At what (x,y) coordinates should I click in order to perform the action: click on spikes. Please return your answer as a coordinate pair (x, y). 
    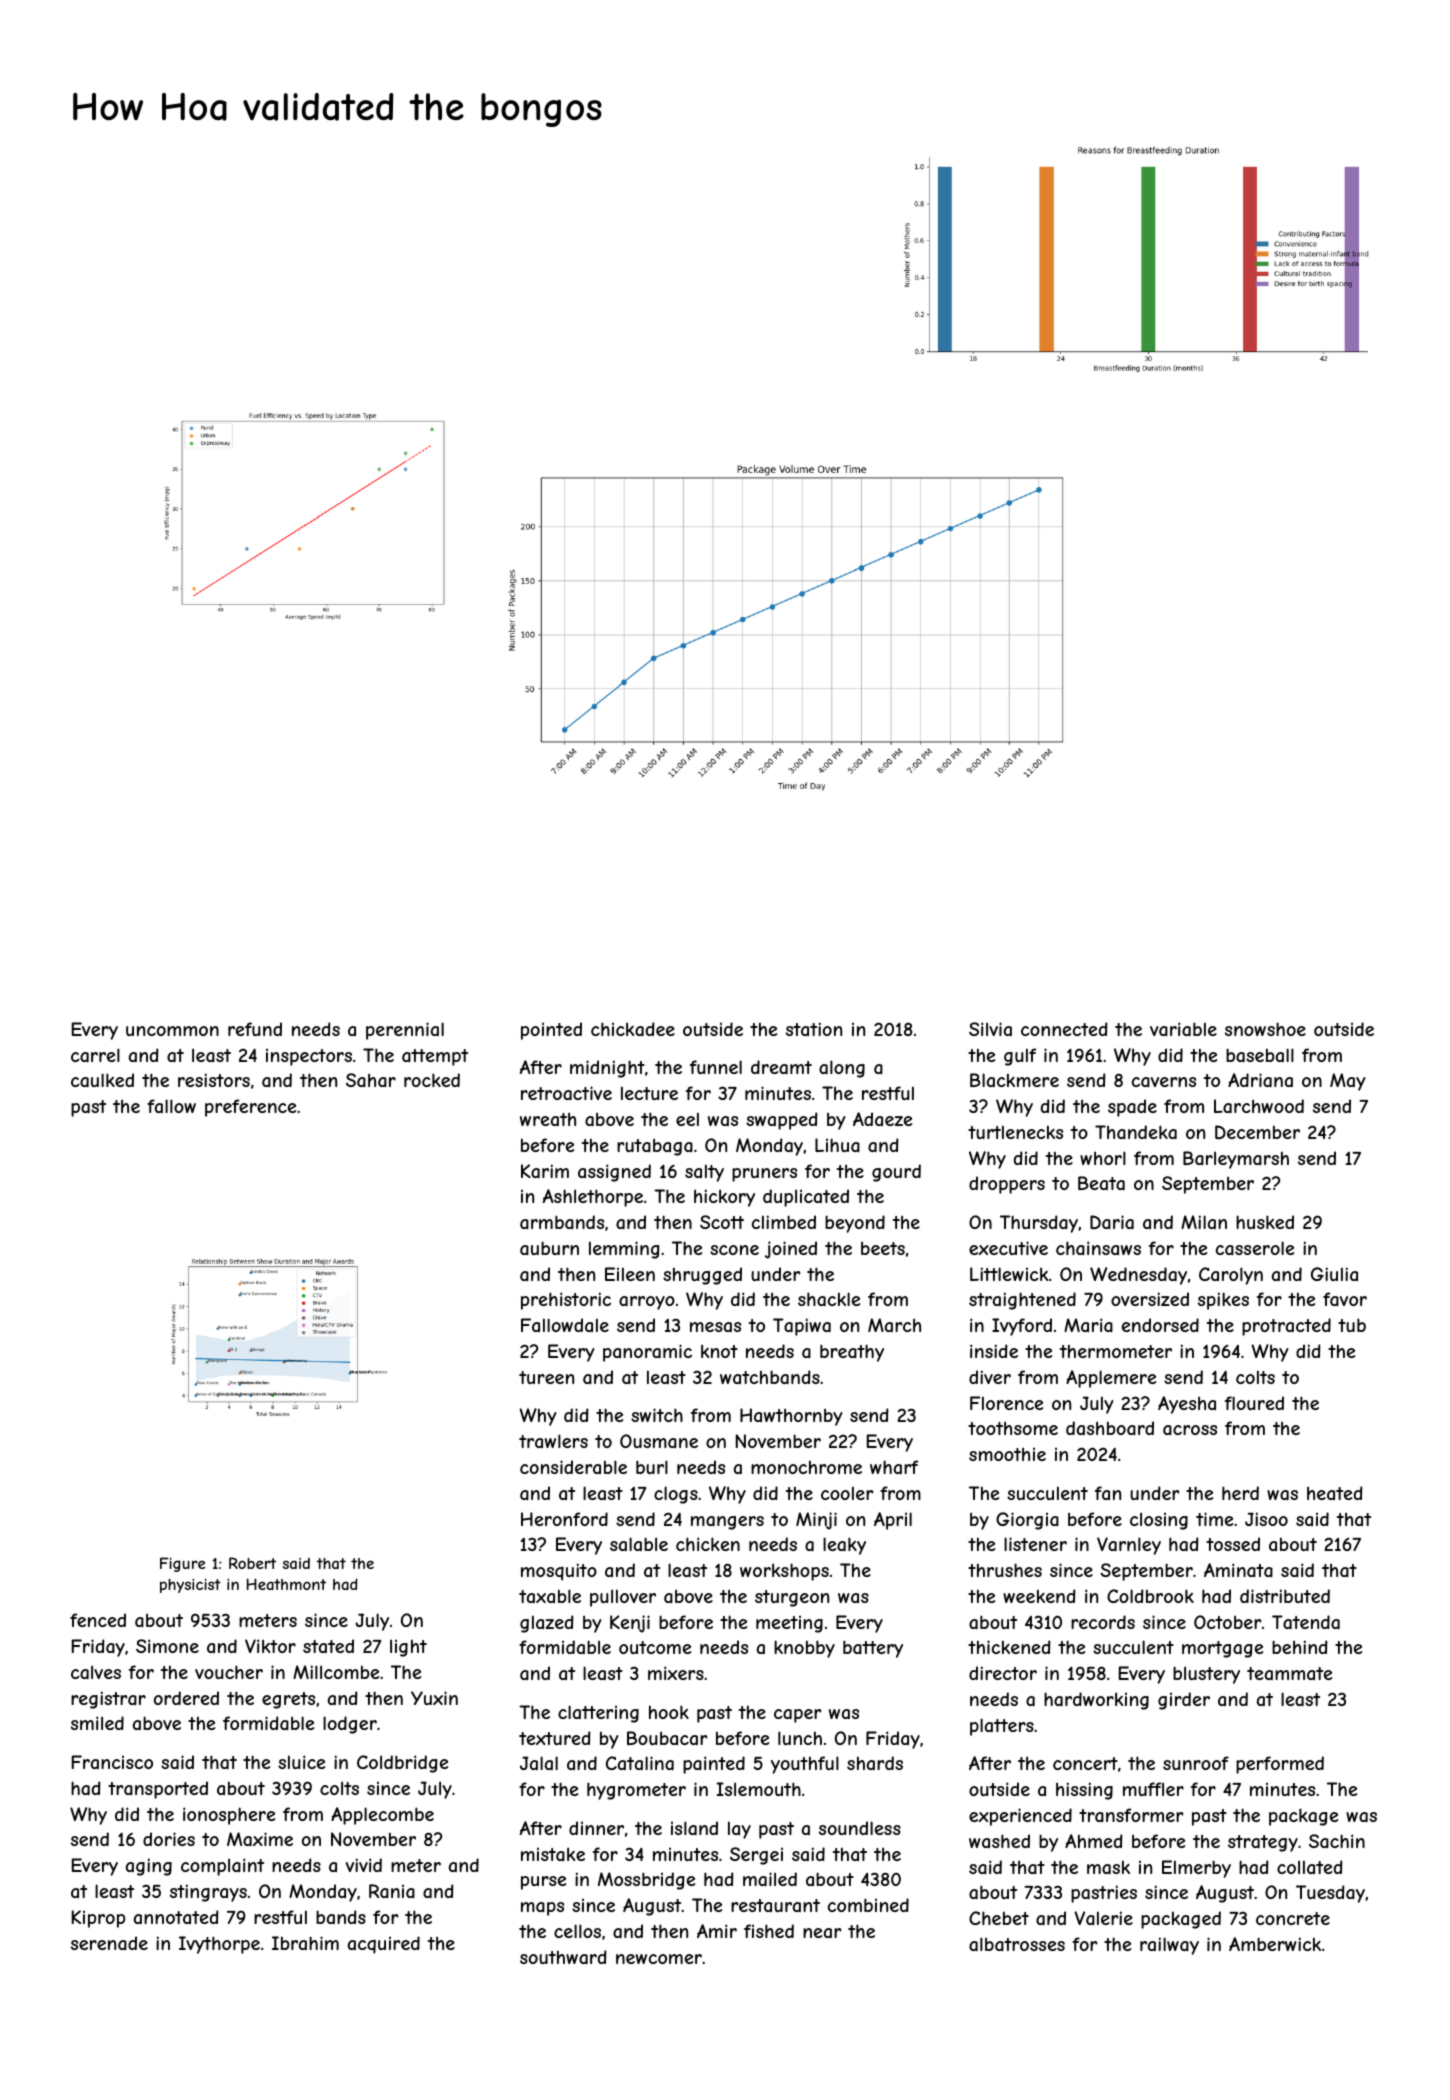
    Looking at the image, I should click on (1223, 1301).
